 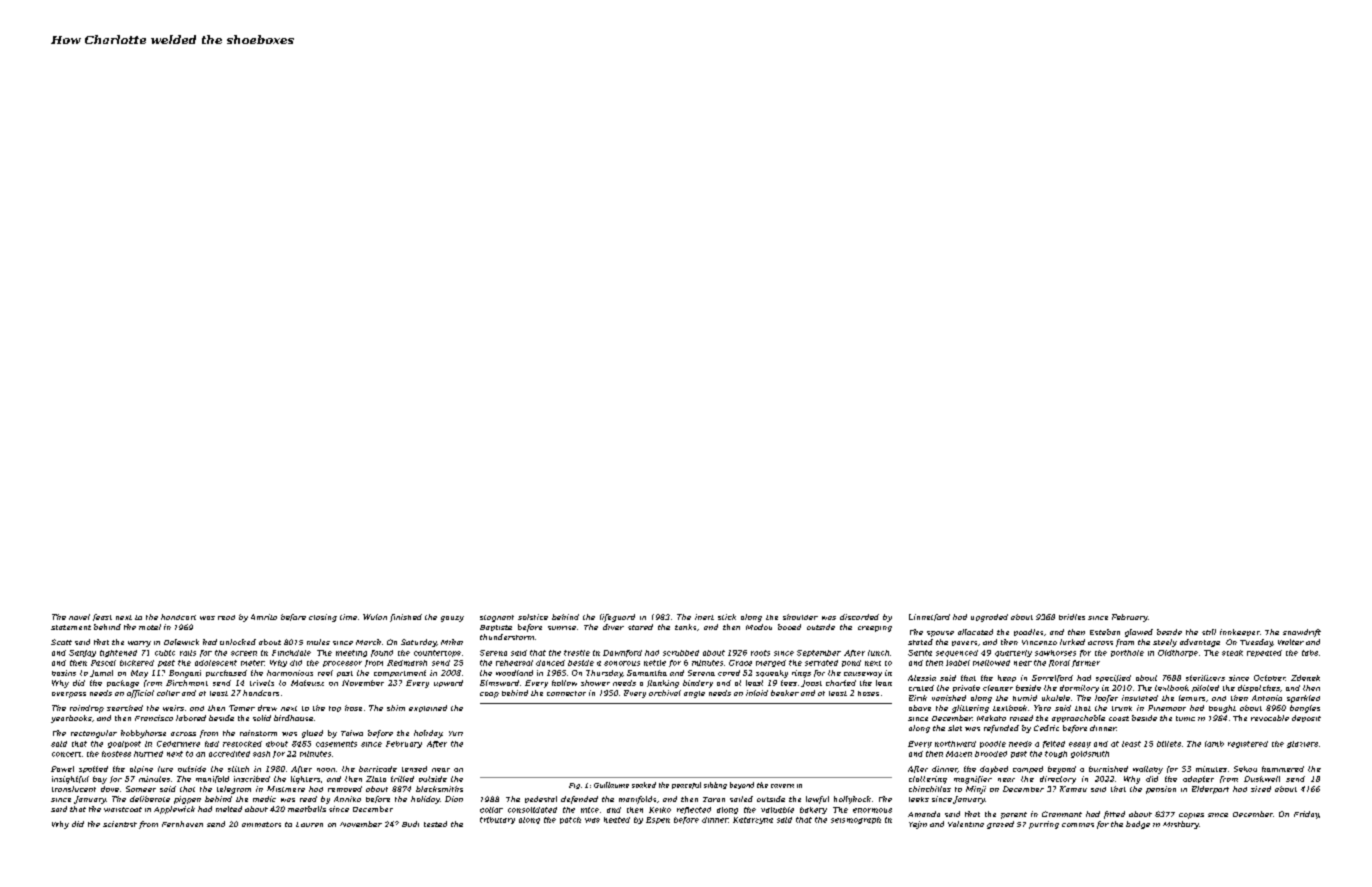 I want to click on raindrop, so click(x=87, y=709).
